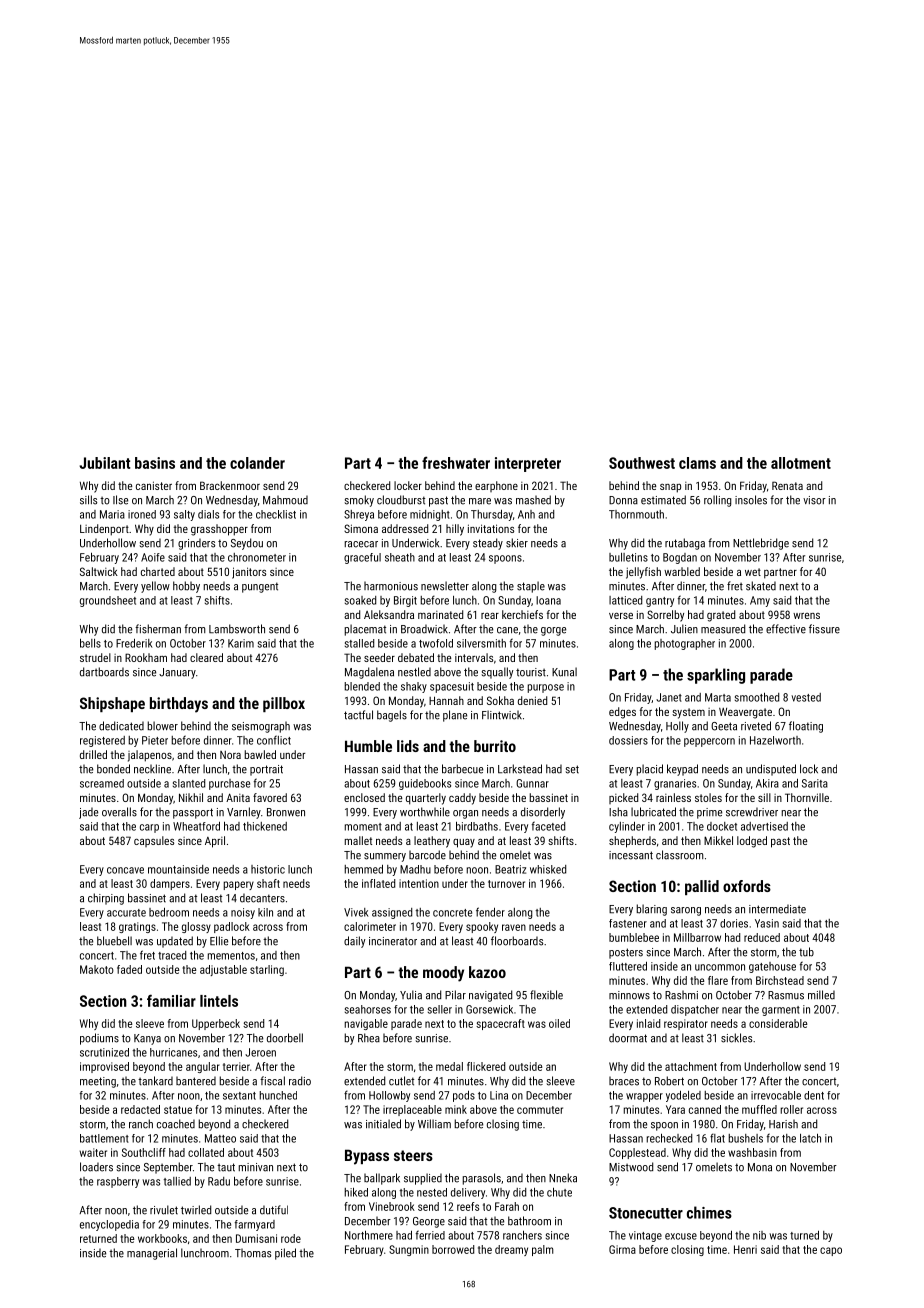 The height and width of the screenshot is (1308, 924). I want to click on incinerator, so click(393, 941).
